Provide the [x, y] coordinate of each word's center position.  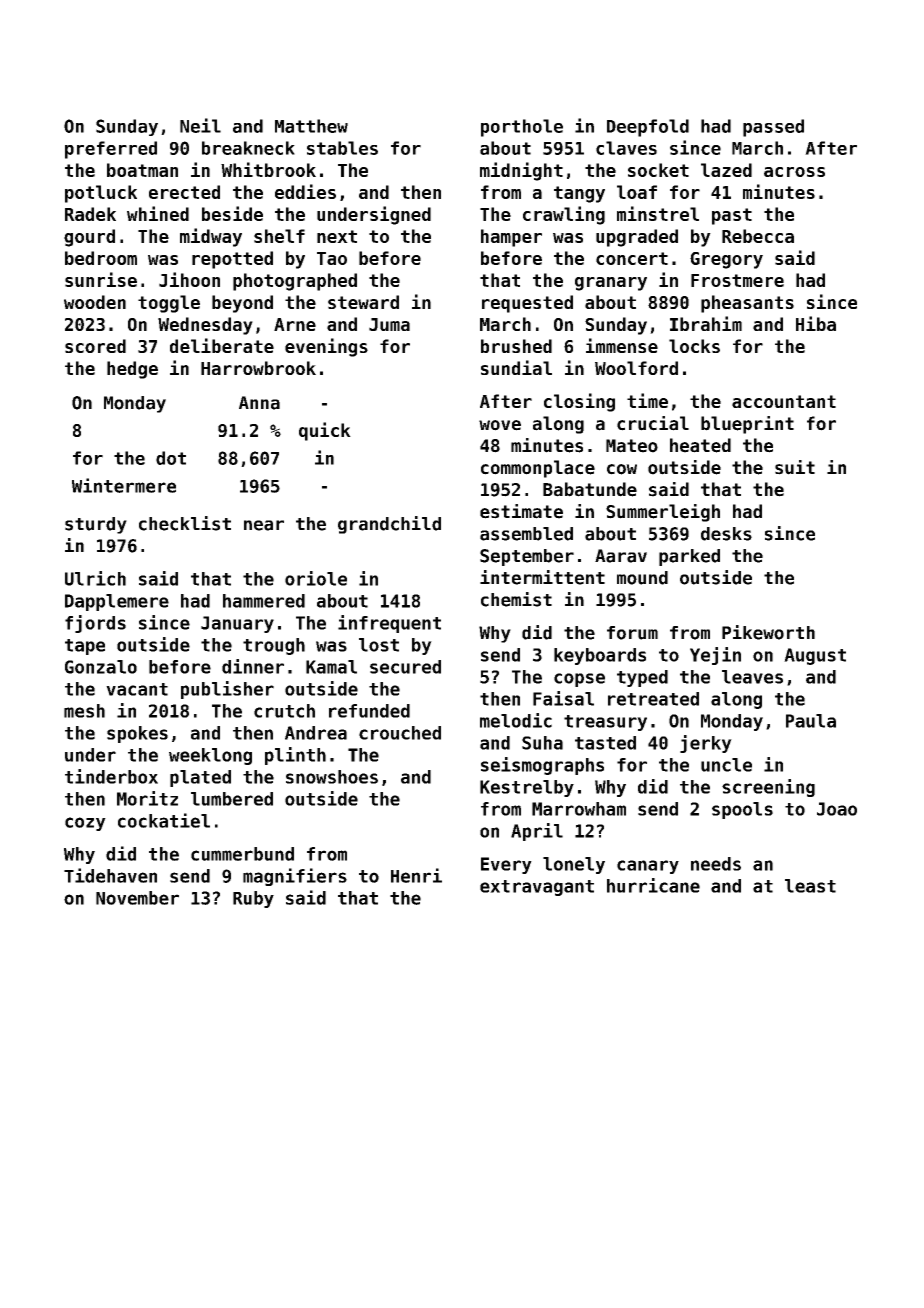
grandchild [389, 525]
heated [700, 445]
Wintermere [124, 485]
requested [527, 304]
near [264, 525]
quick [325, 431]
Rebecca [758, 236]
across [794, 172]
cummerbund [242, 854]
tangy [579, 194]
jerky [706, 744]
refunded [369, 711]
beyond [242, 304]
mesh [84, 711]
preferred [111, 150]
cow [622, 469]
